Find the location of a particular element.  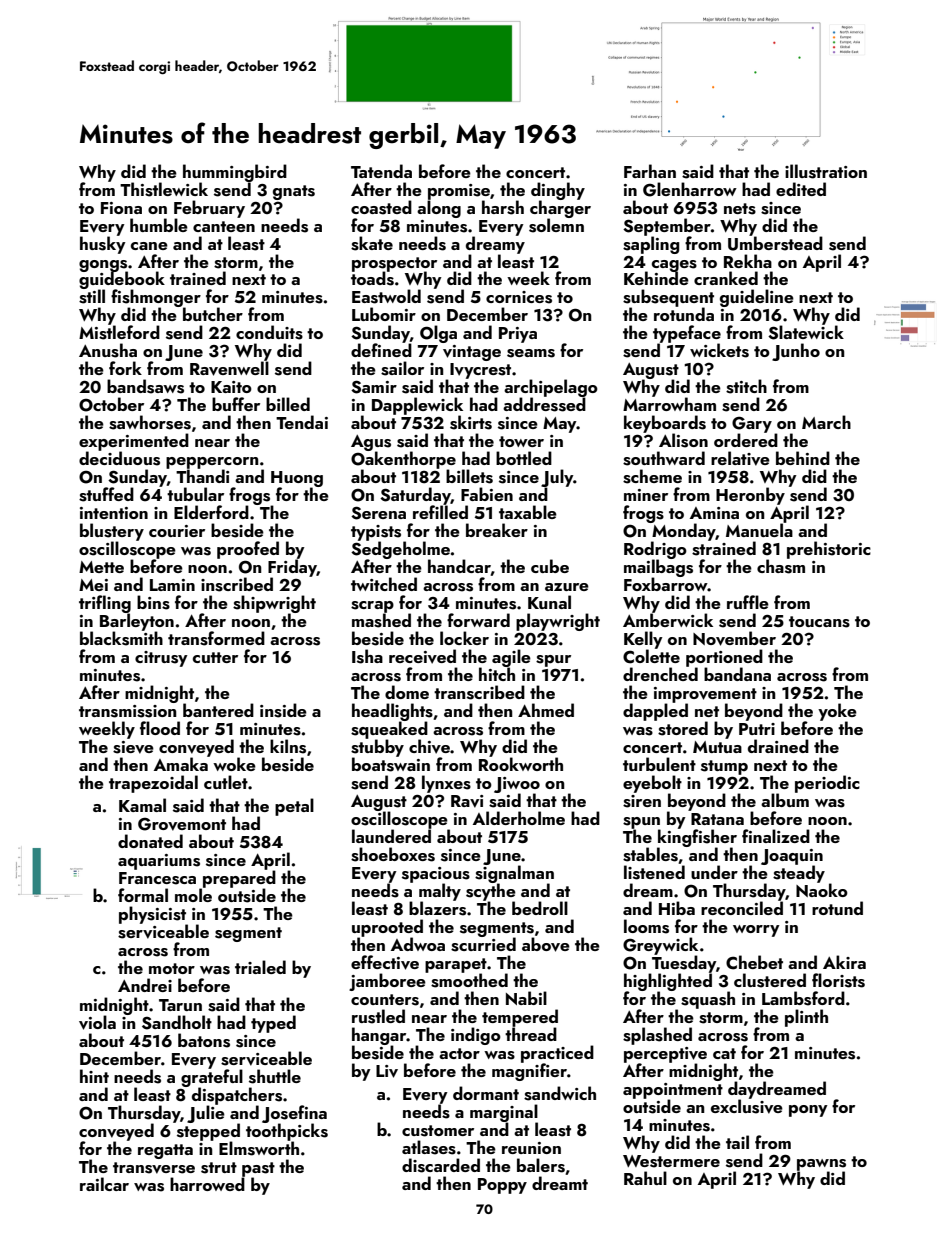

still is located at coordinates (92, 297).
